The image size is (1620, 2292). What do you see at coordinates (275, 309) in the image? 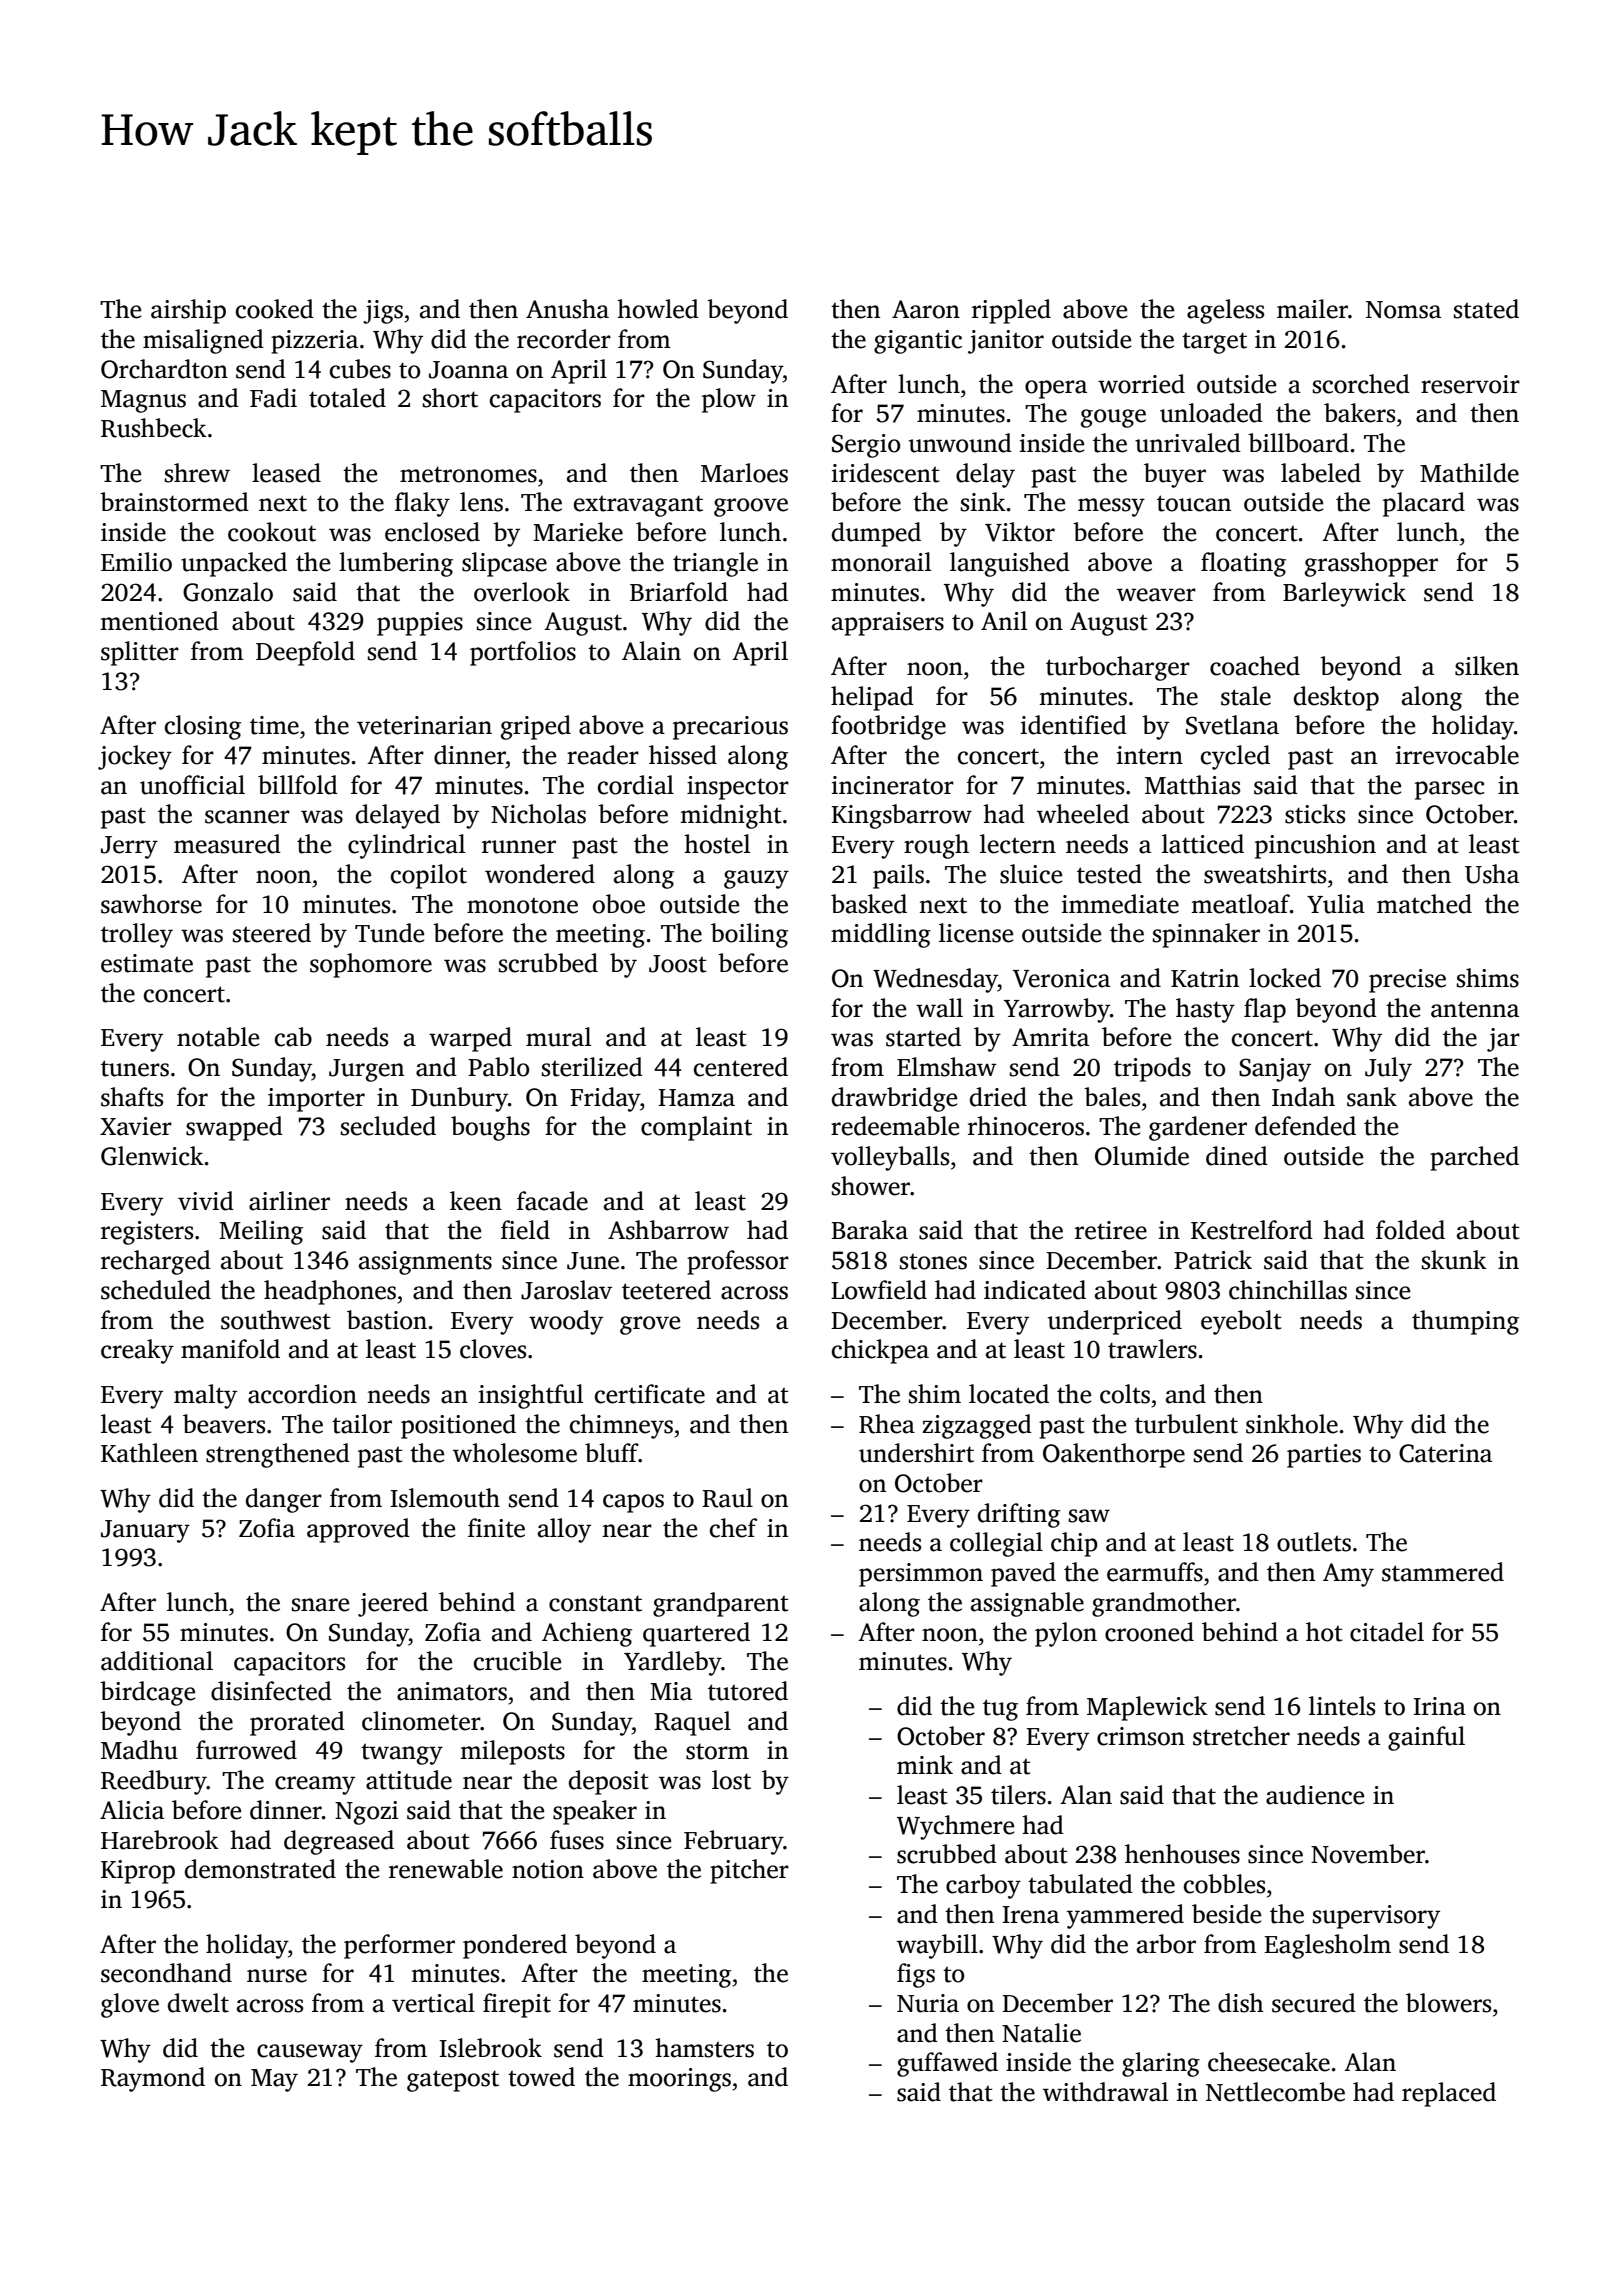
I see `cooked` at bounding box center [275, 309].
